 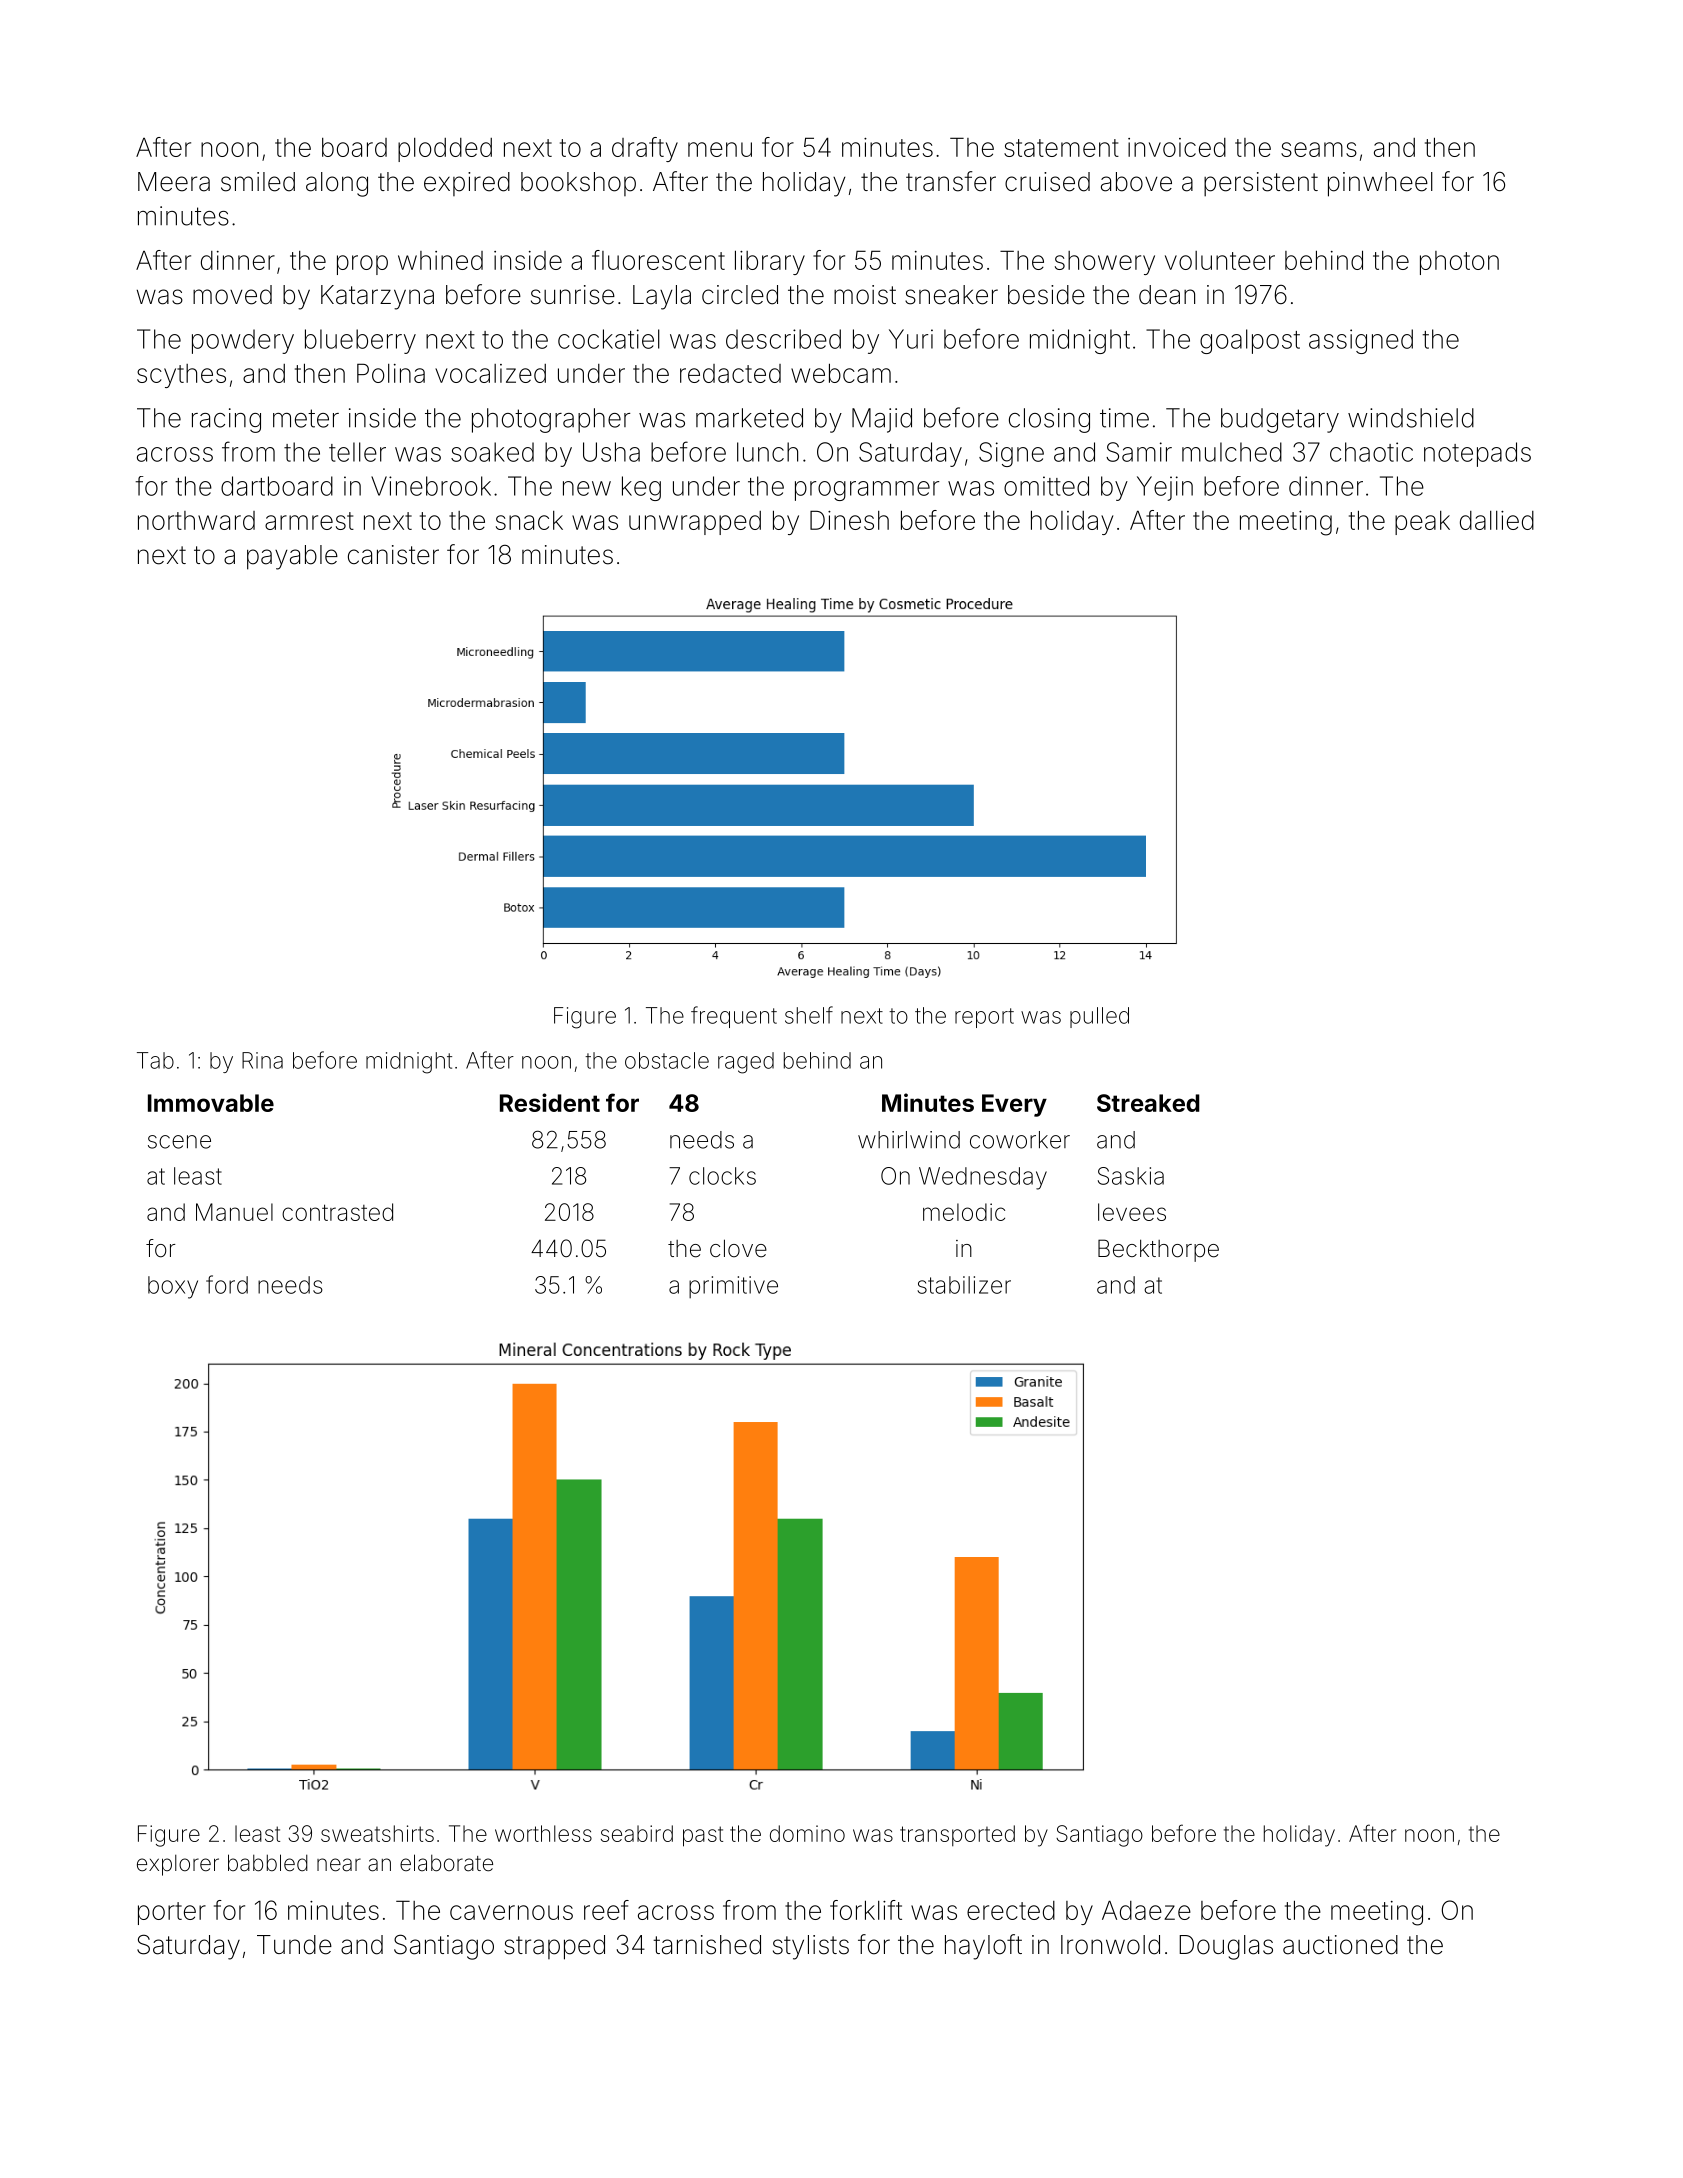 I want to click on cruised, so click(x=1047, y=182).
